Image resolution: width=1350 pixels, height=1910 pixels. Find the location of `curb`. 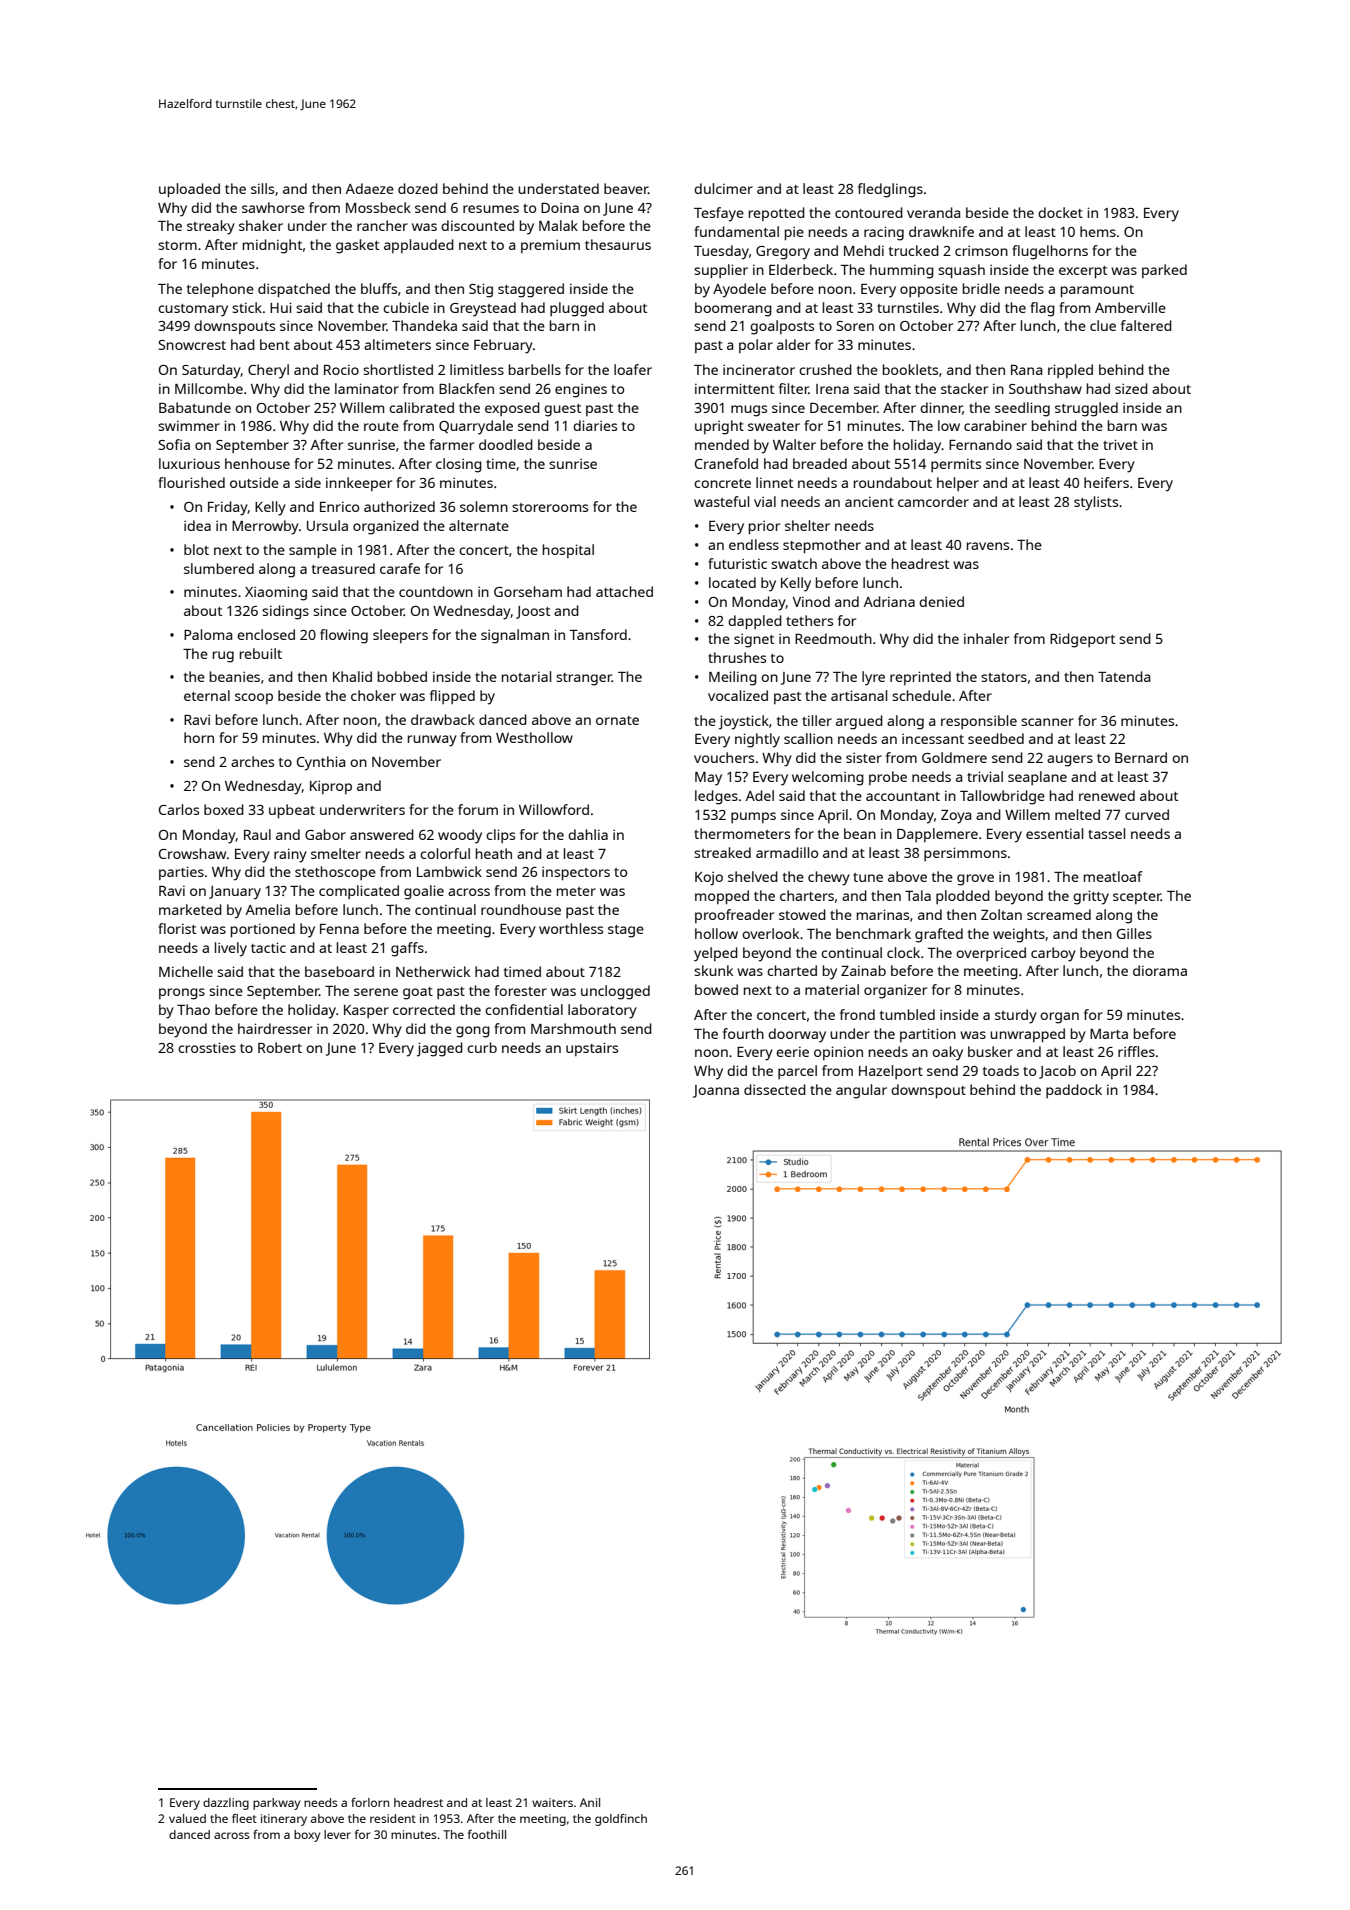

curb is located at coordinates (482, 1047).
